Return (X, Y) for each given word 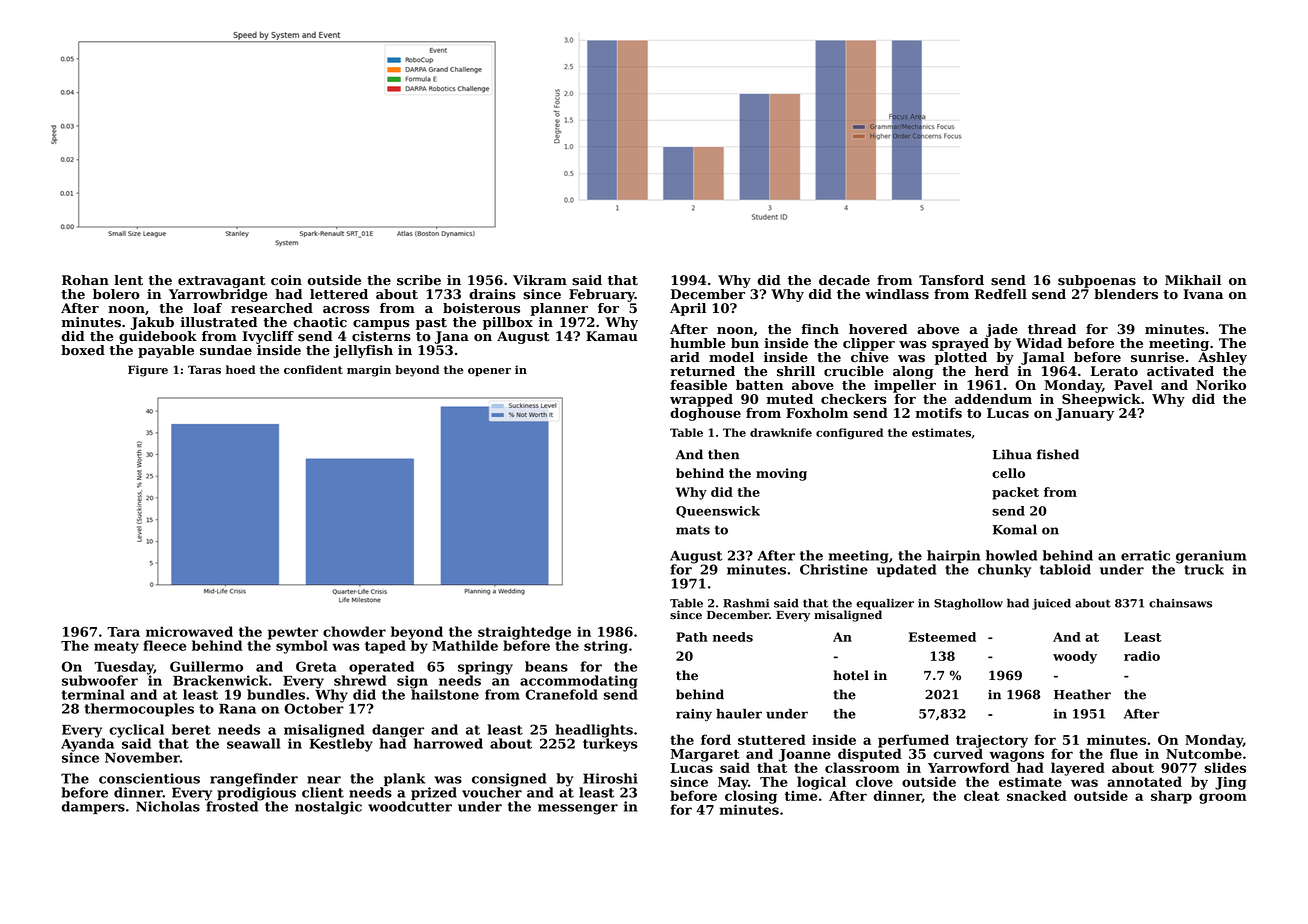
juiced (1051, 604)
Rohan (85, 280)
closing (751, 797)
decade (844, 280)
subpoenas (1097, 281)
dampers (93, 807)
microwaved (189, 631)
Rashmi (746, 603)
